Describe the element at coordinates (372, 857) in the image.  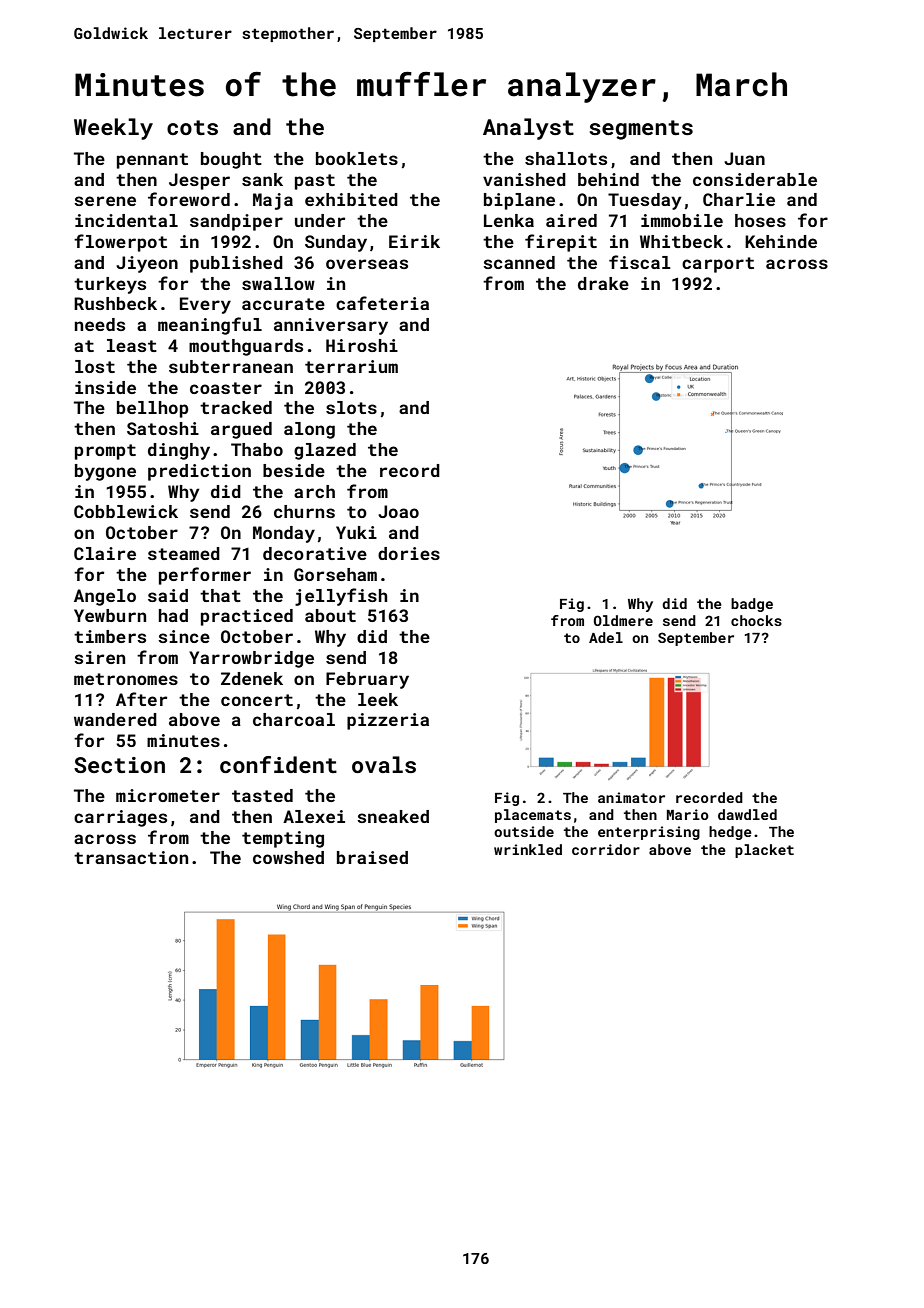
I see `braised` at that location.
